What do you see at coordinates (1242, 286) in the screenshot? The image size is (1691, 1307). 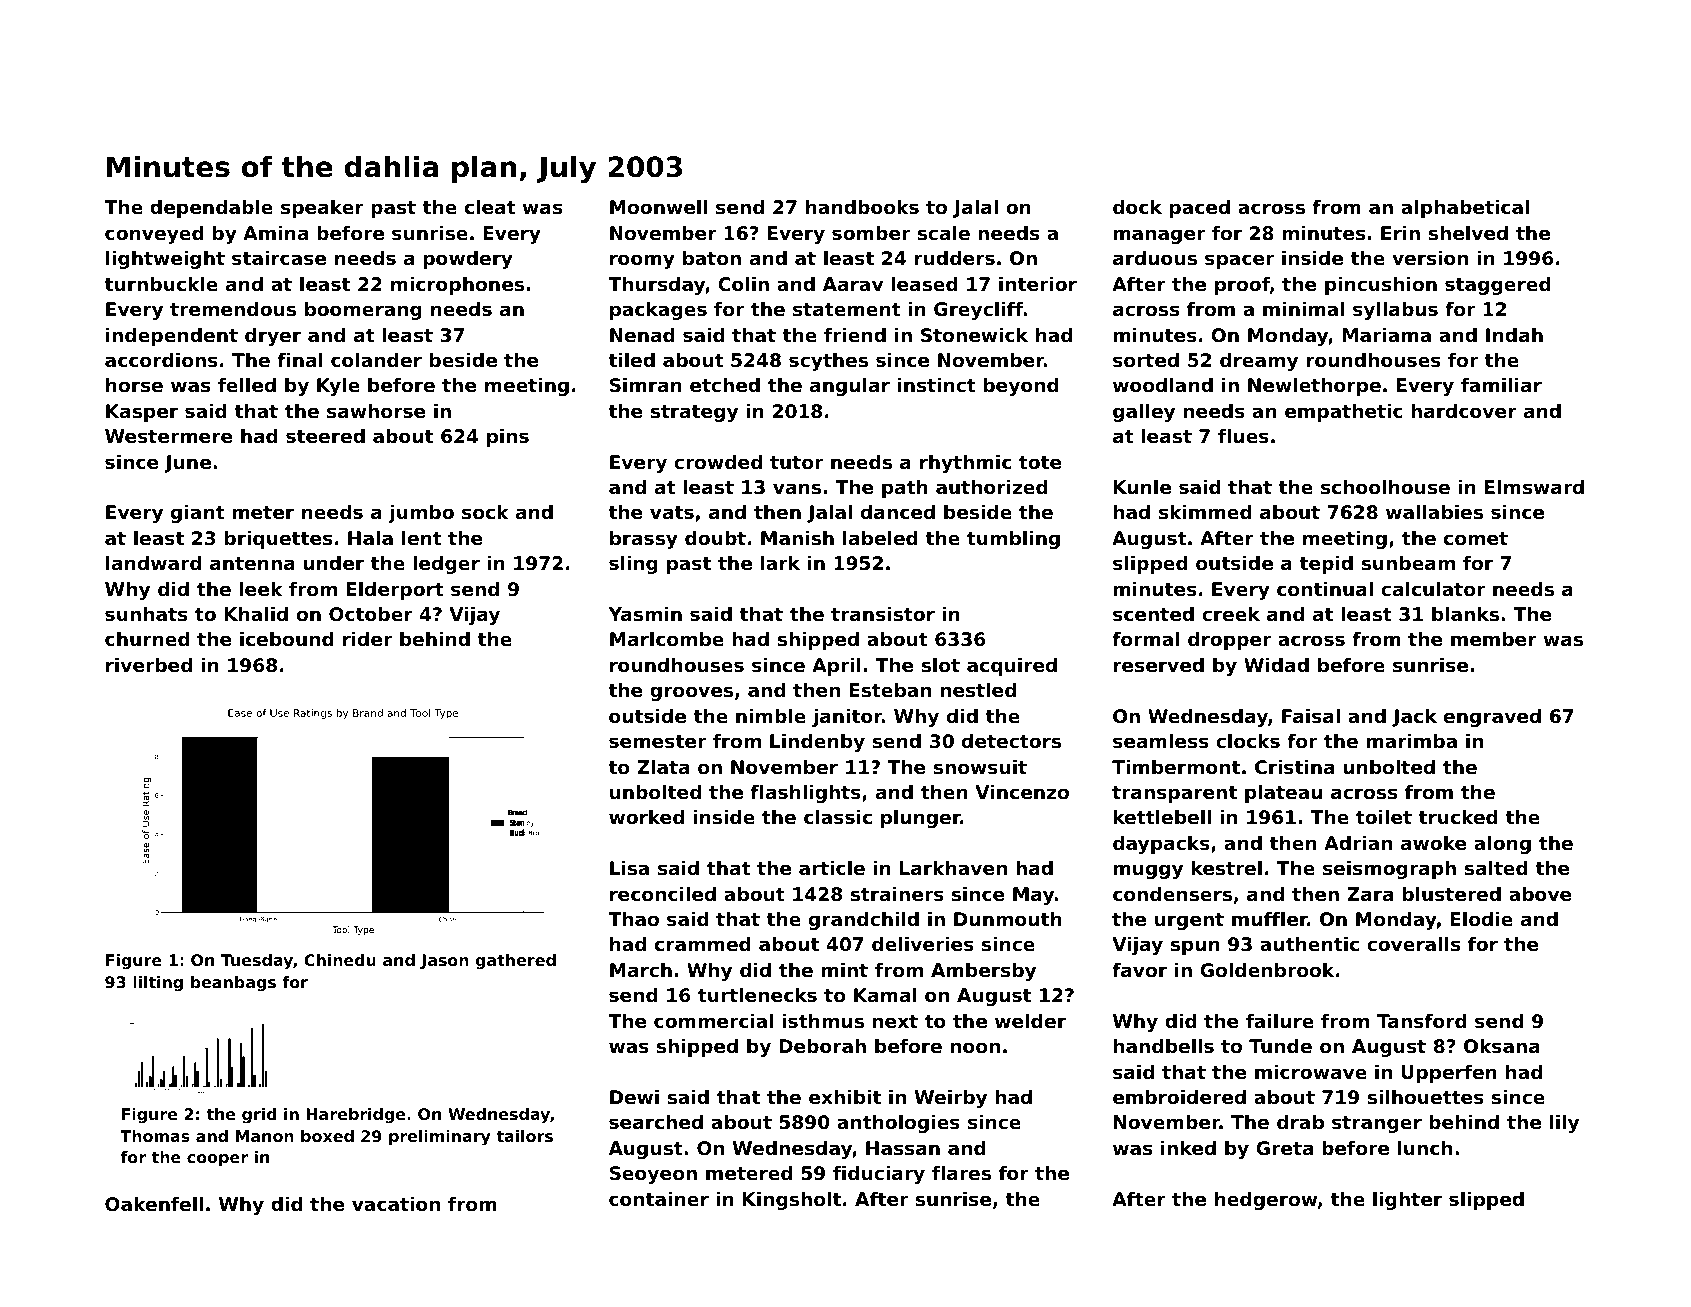 I see `proof` at bounding box center [1242, 286].
